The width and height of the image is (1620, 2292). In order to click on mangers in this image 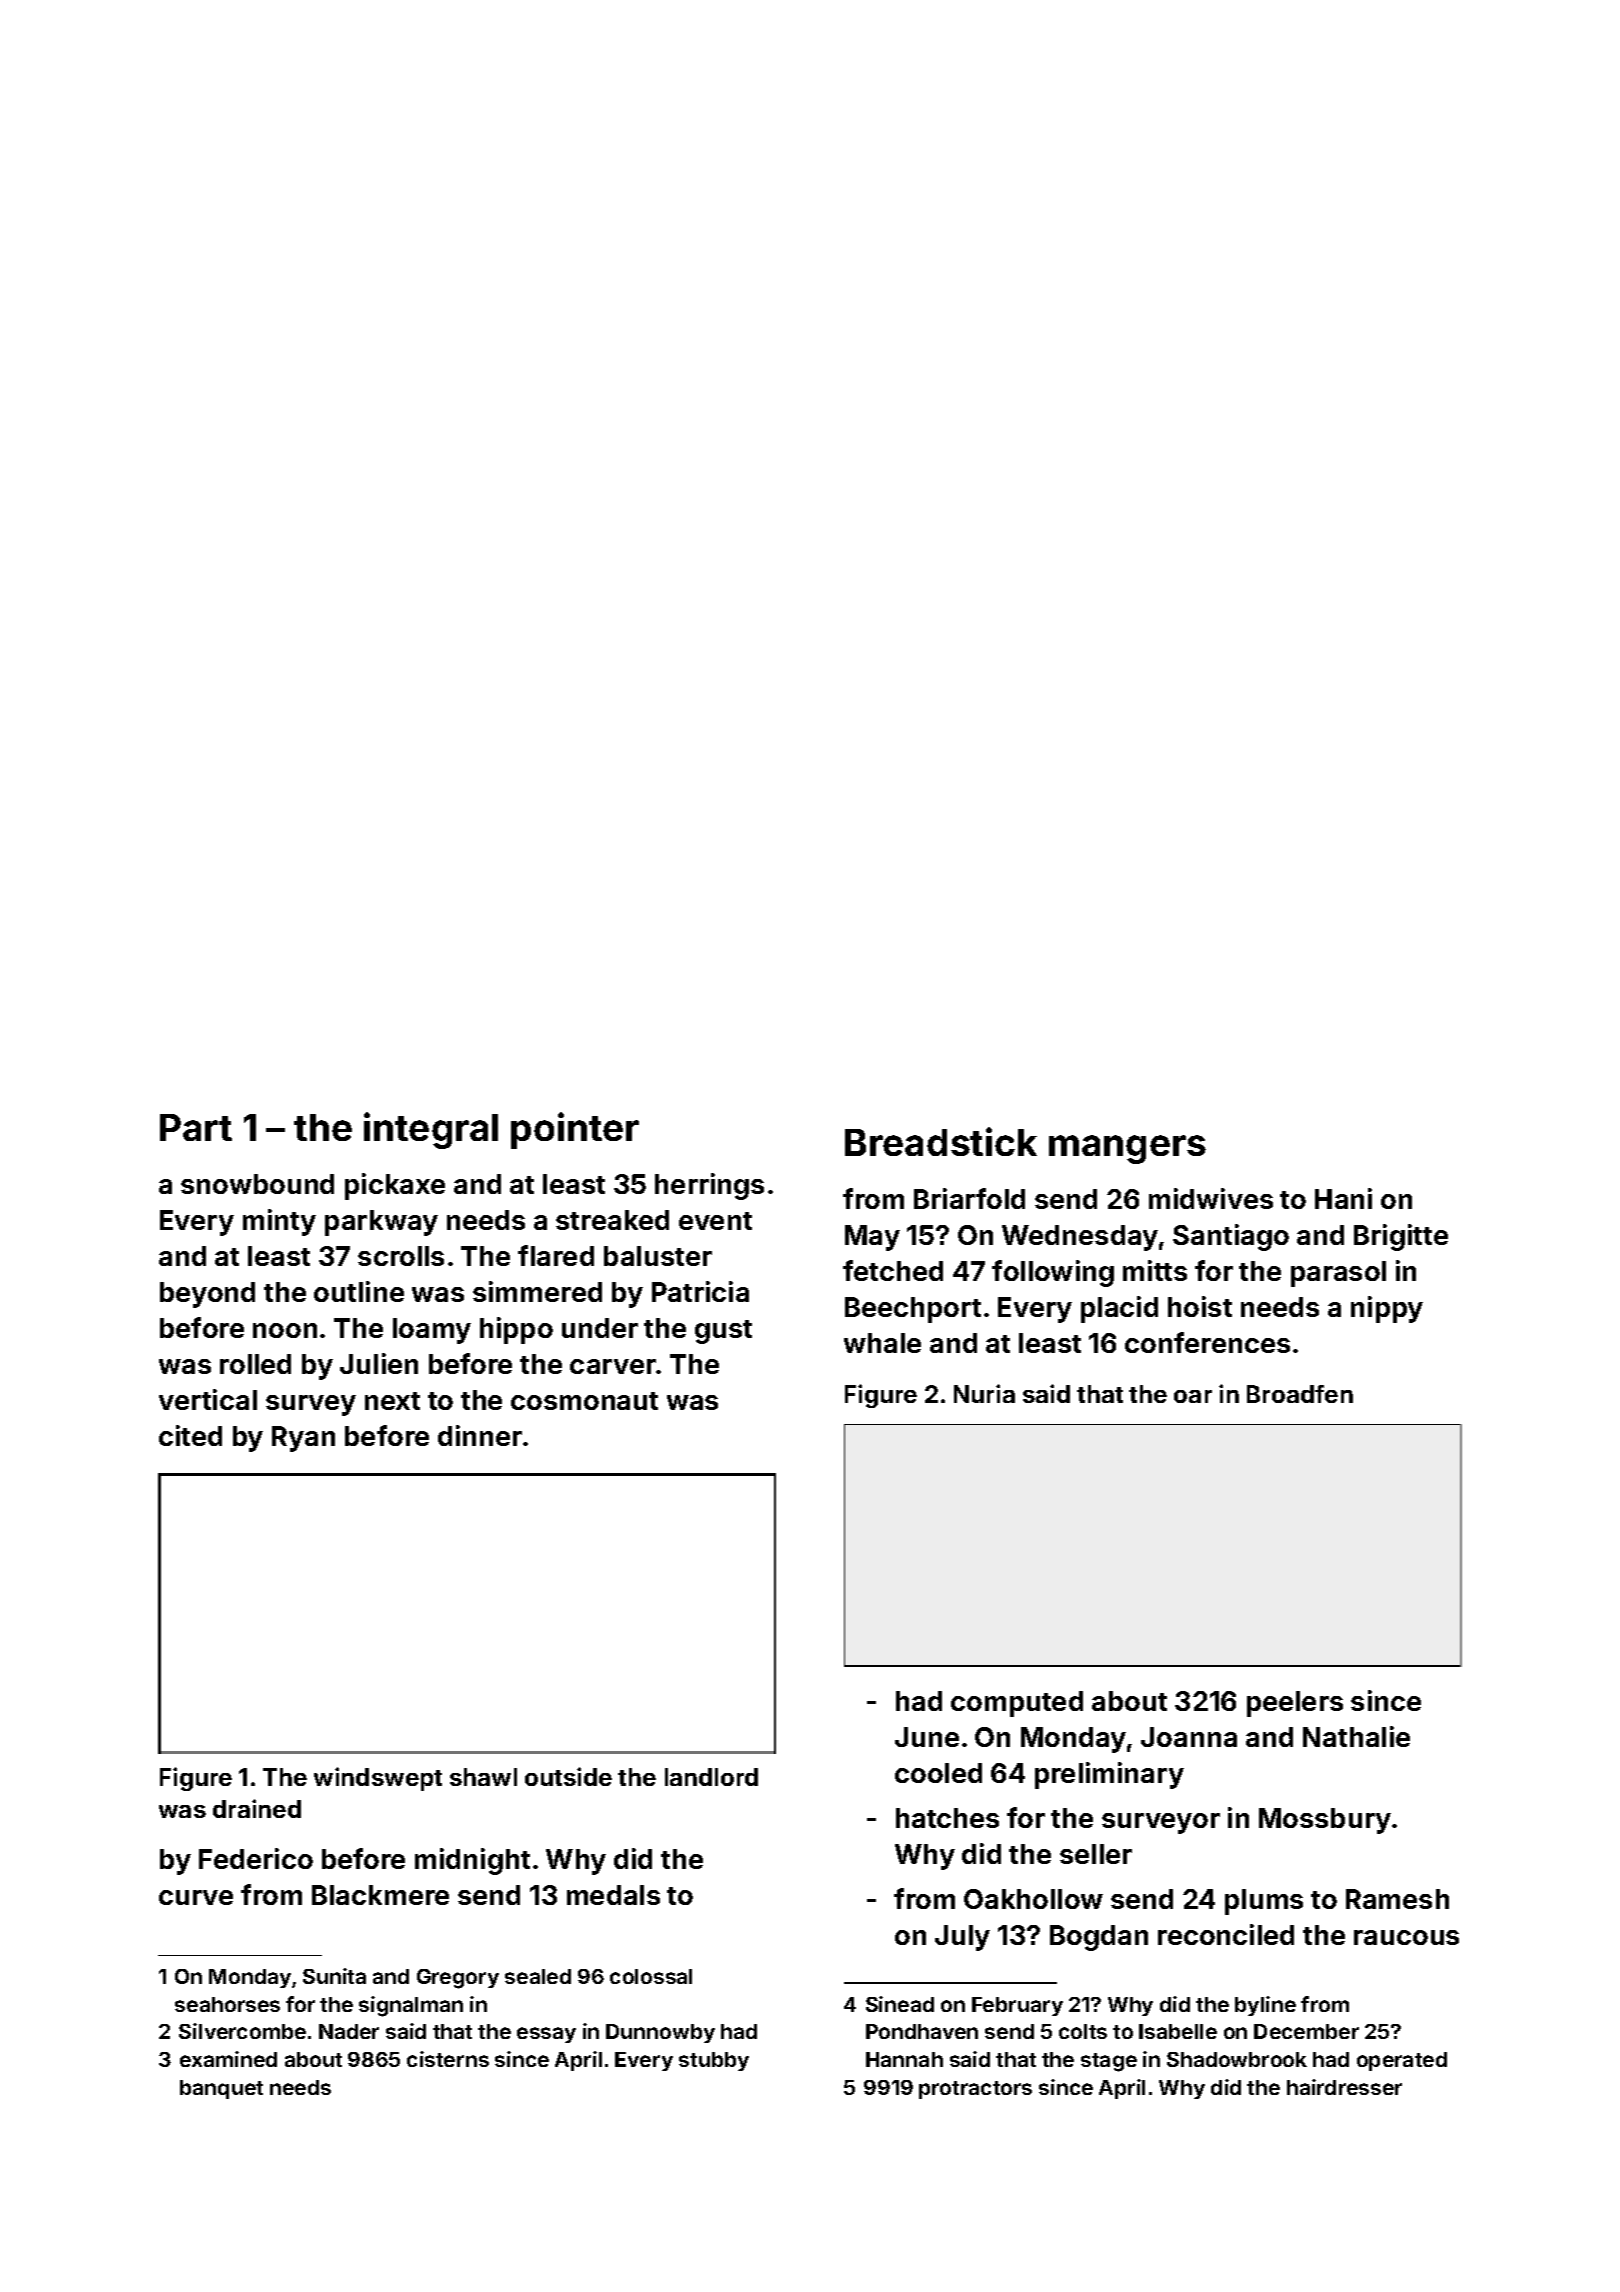, I will do `click(1127, 1149)`.
